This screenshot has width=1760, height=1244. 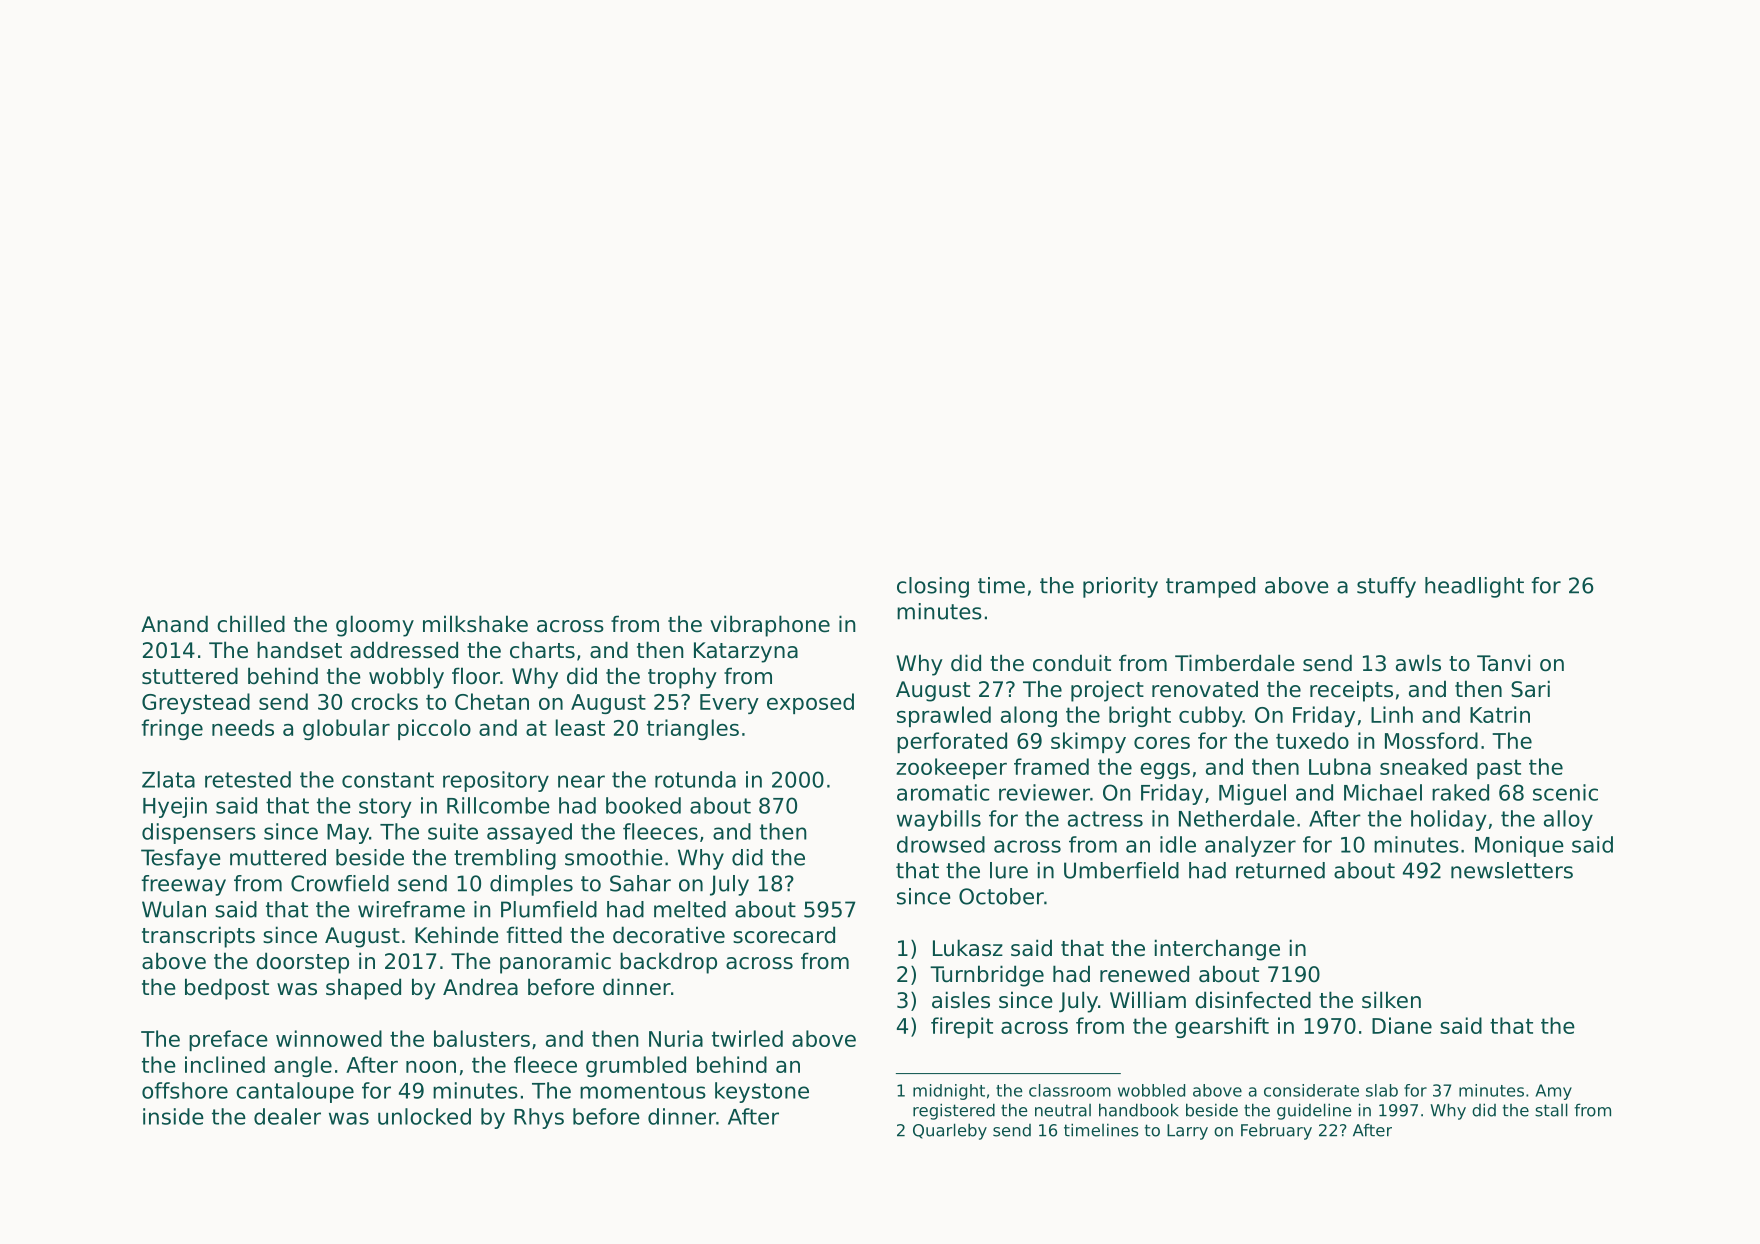 I want to click on Every, so click(x=729, y=704).
